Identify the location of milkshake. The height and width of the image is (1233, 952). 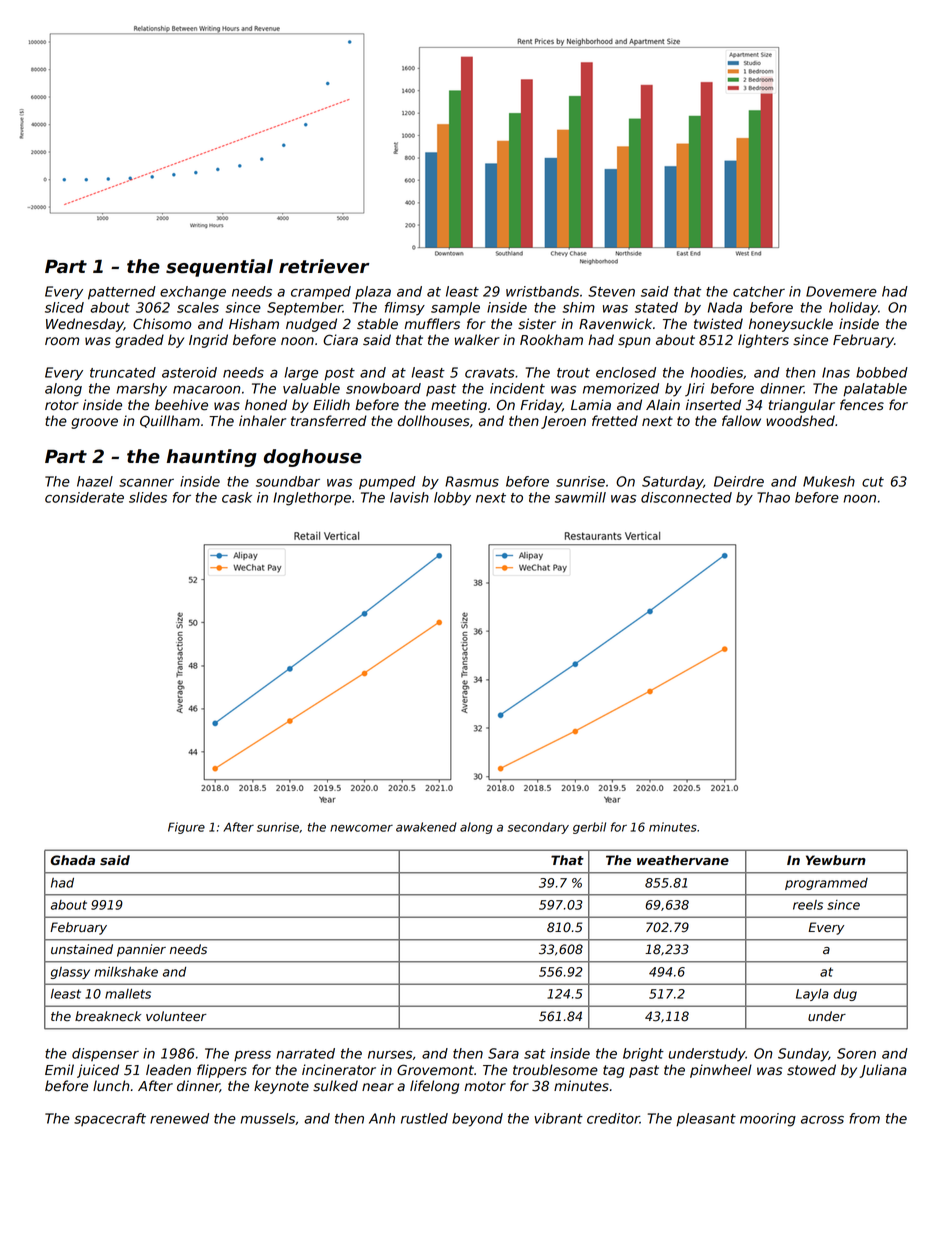
(126, 972).
